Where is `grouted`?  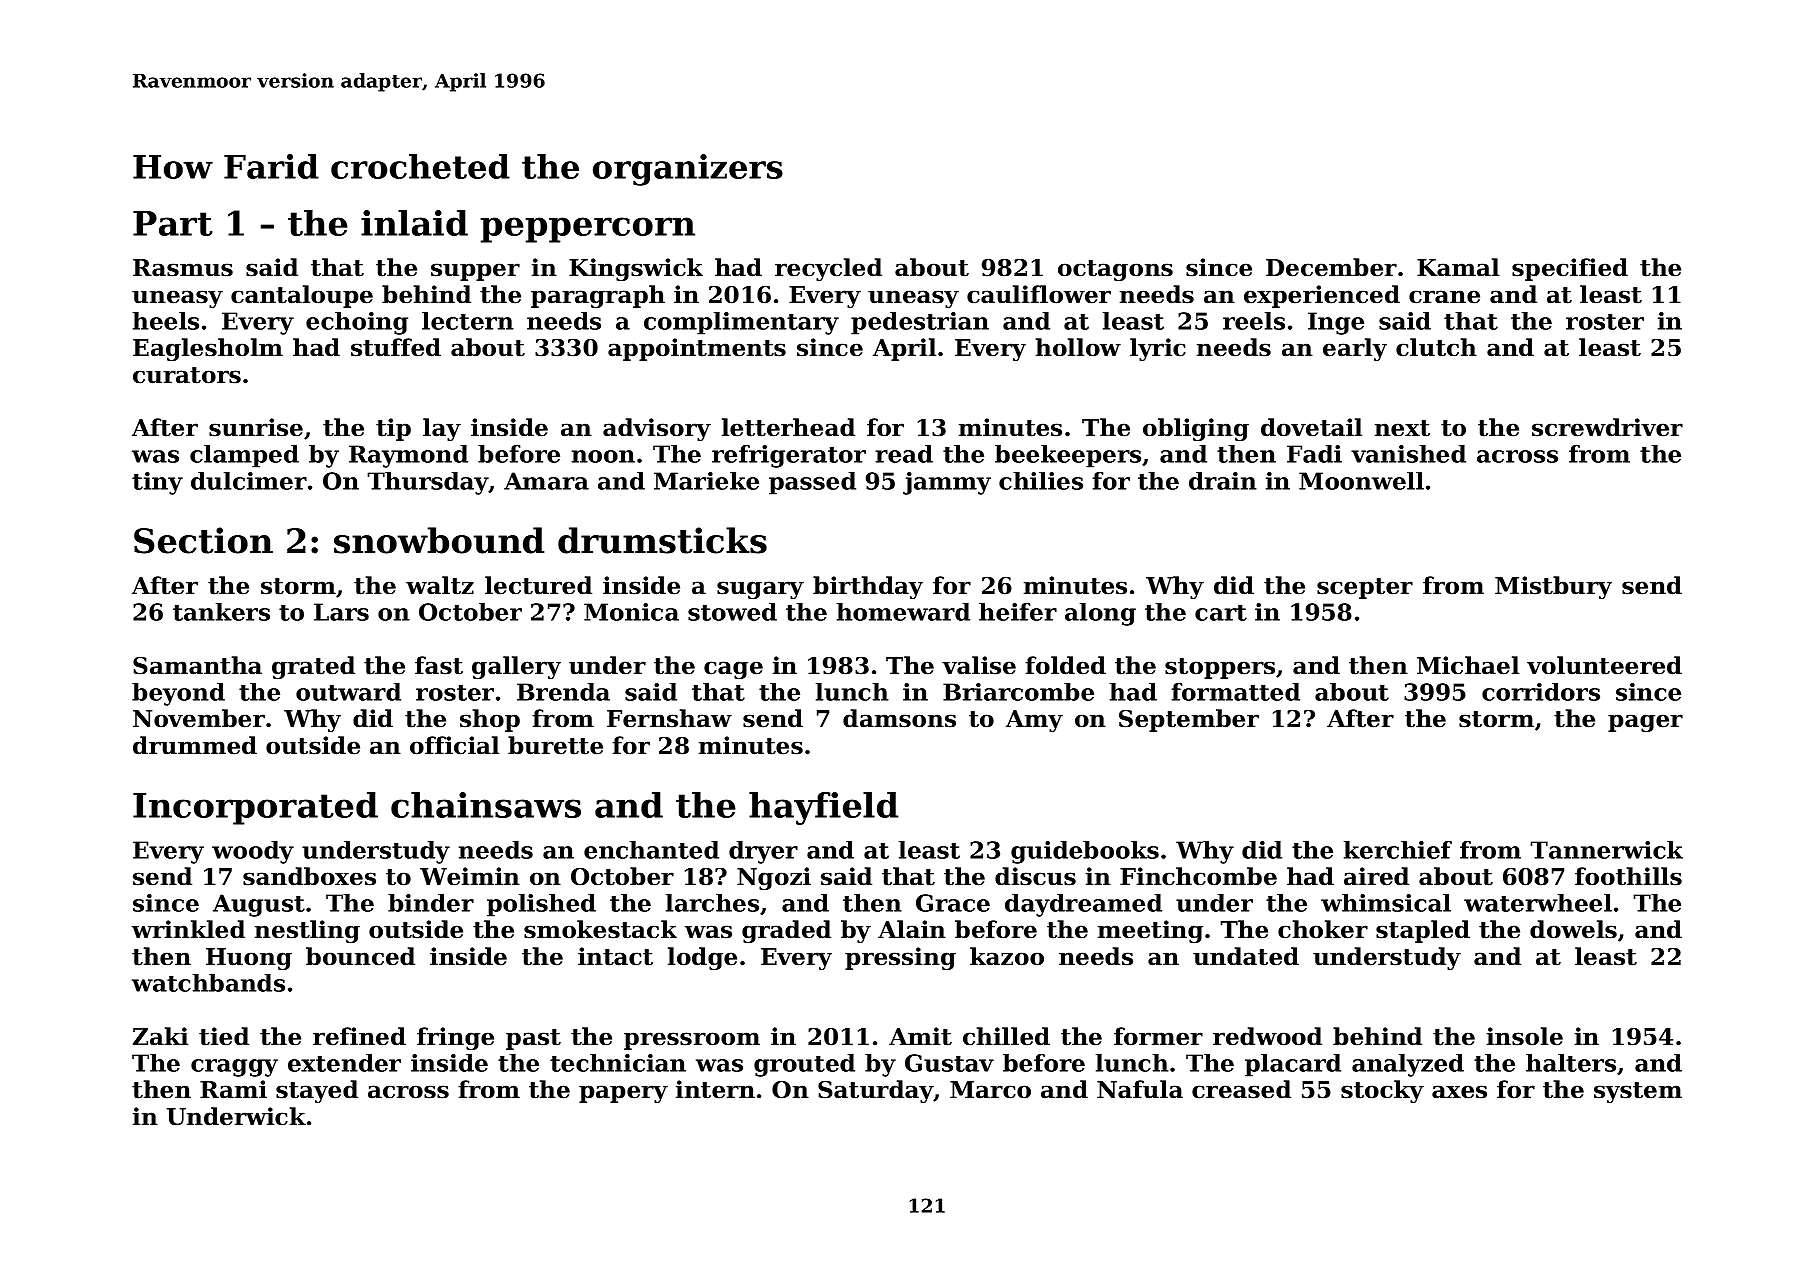 grouted is located at coordinates (804, 1065).
